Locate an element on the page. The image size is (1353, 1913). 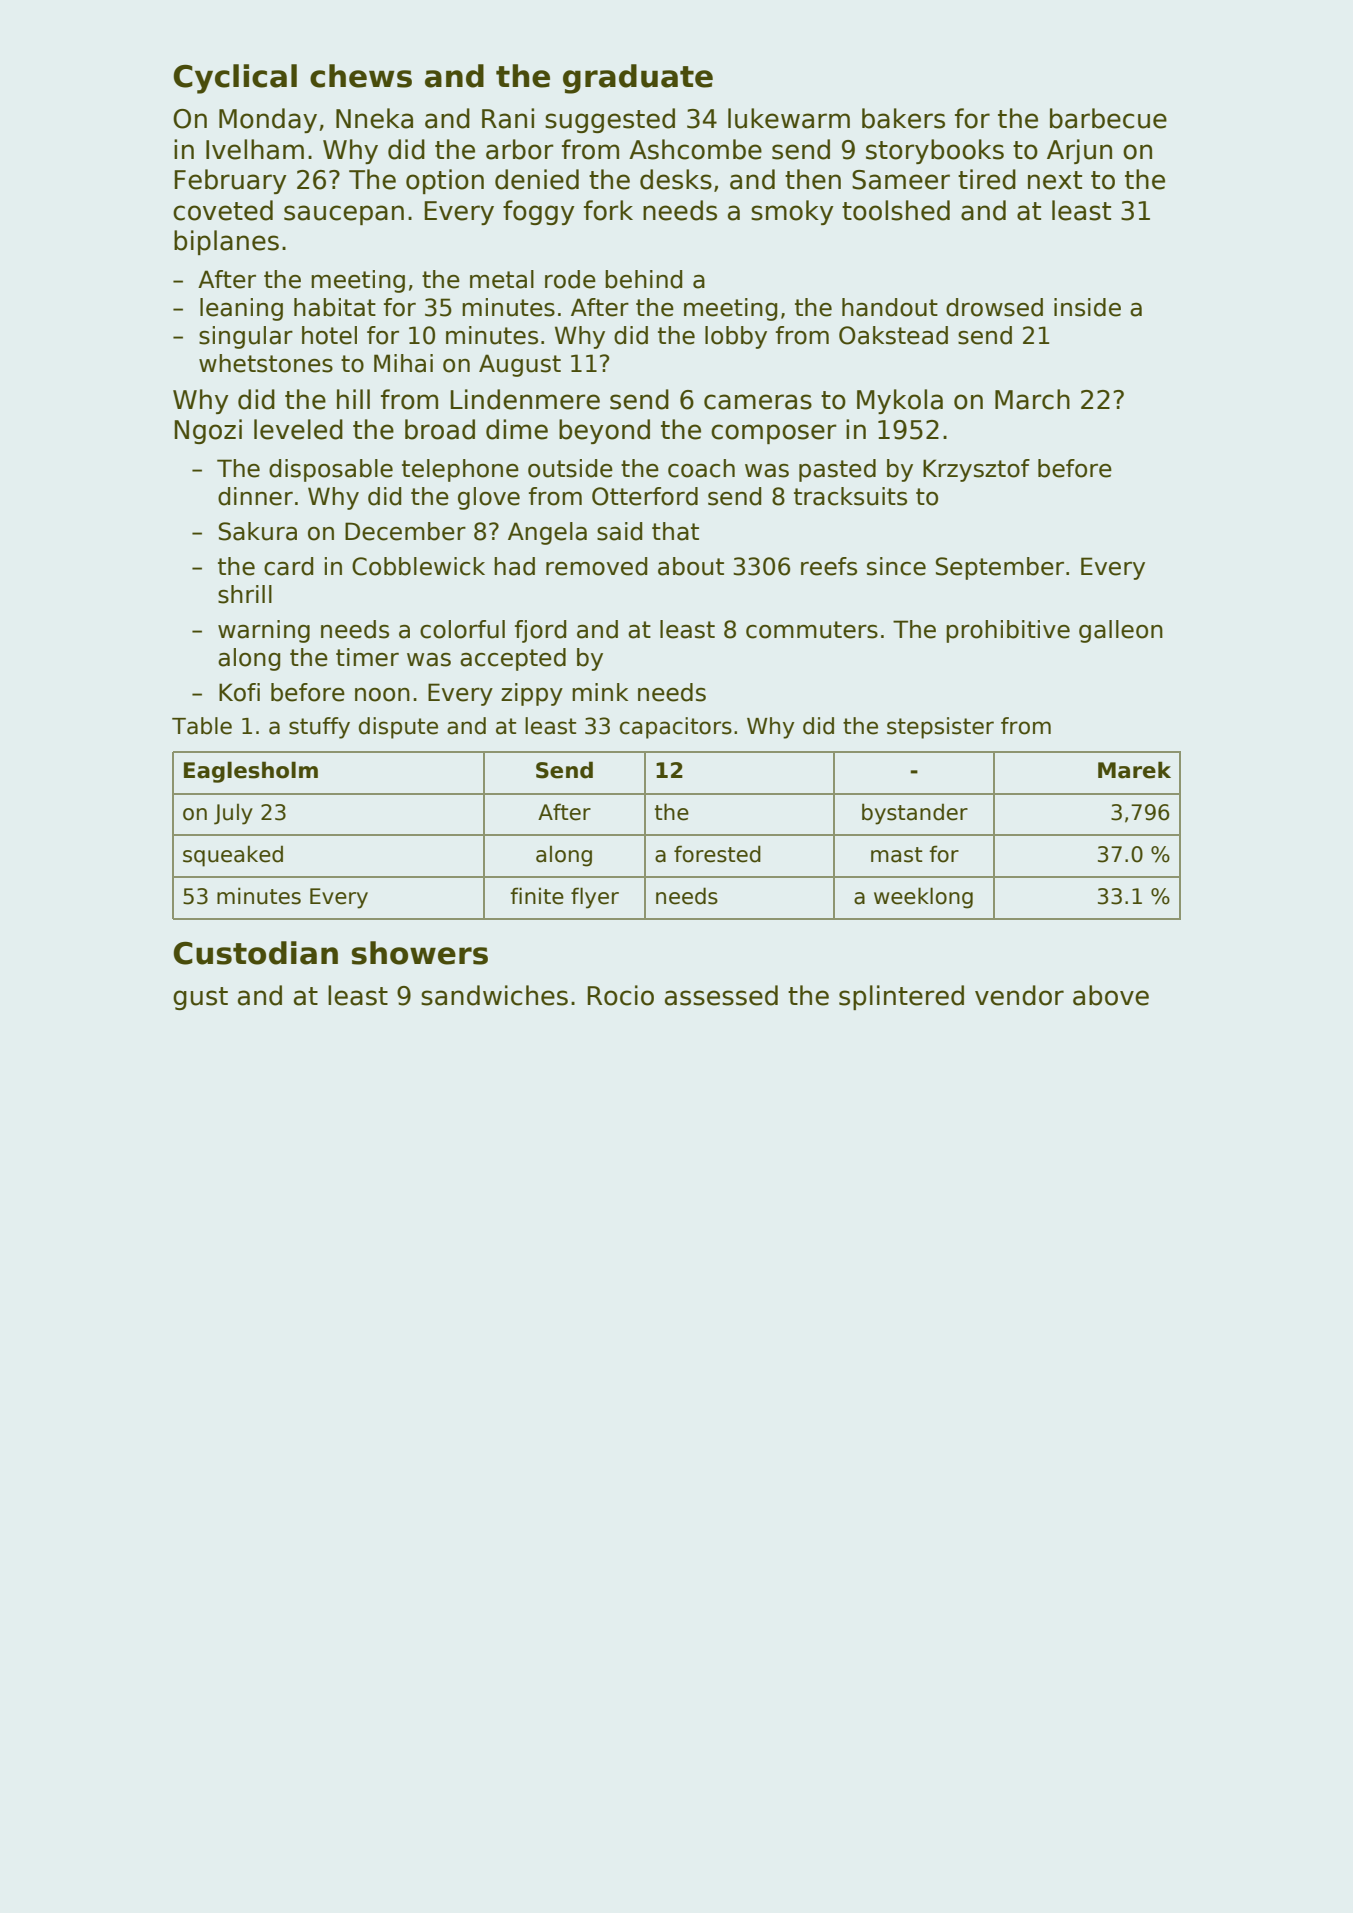
sandwiches is located at coordinates (494, 995).
